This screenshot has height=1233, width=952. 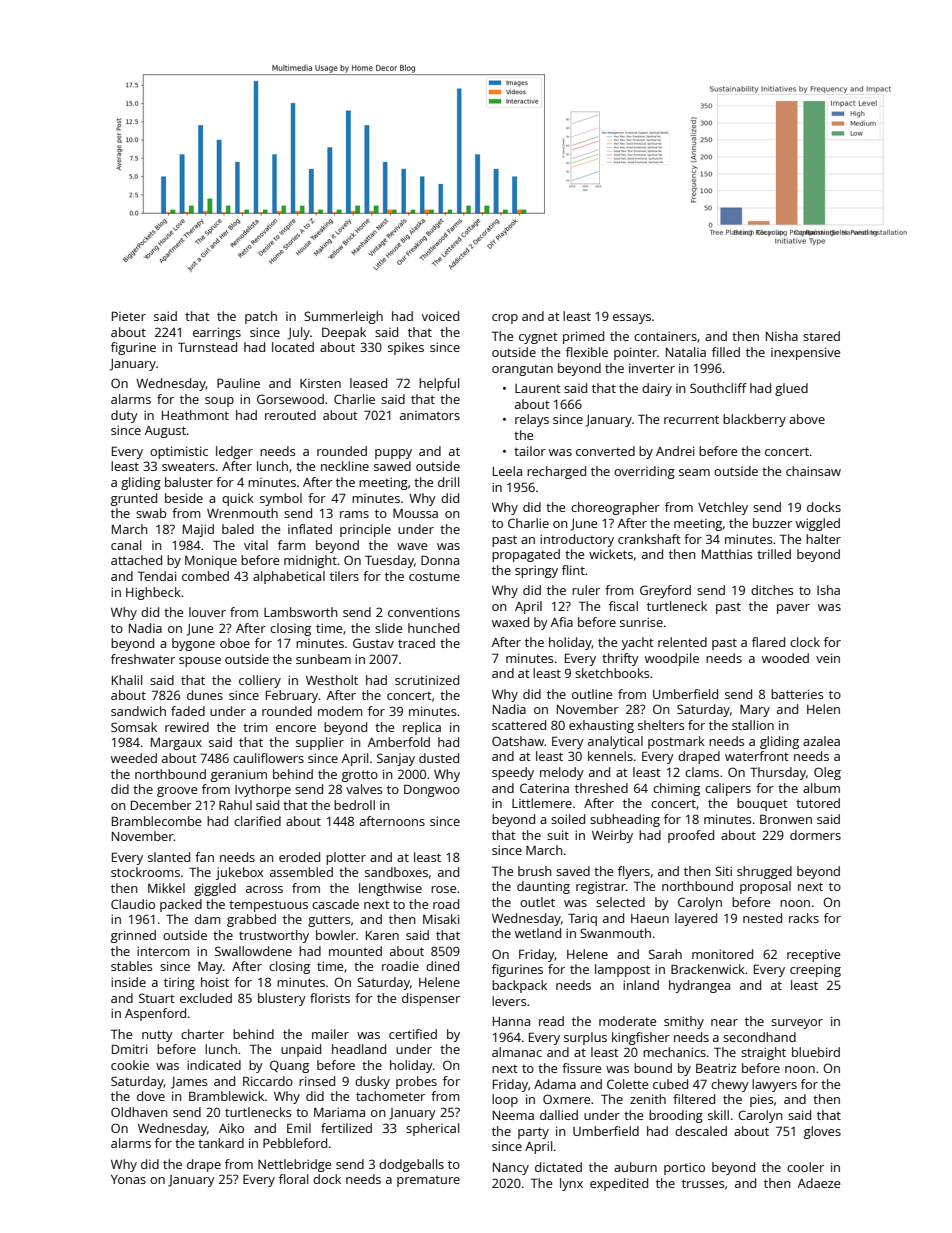 I want to click on Oldhaven, so click(x=139, y=1112).
